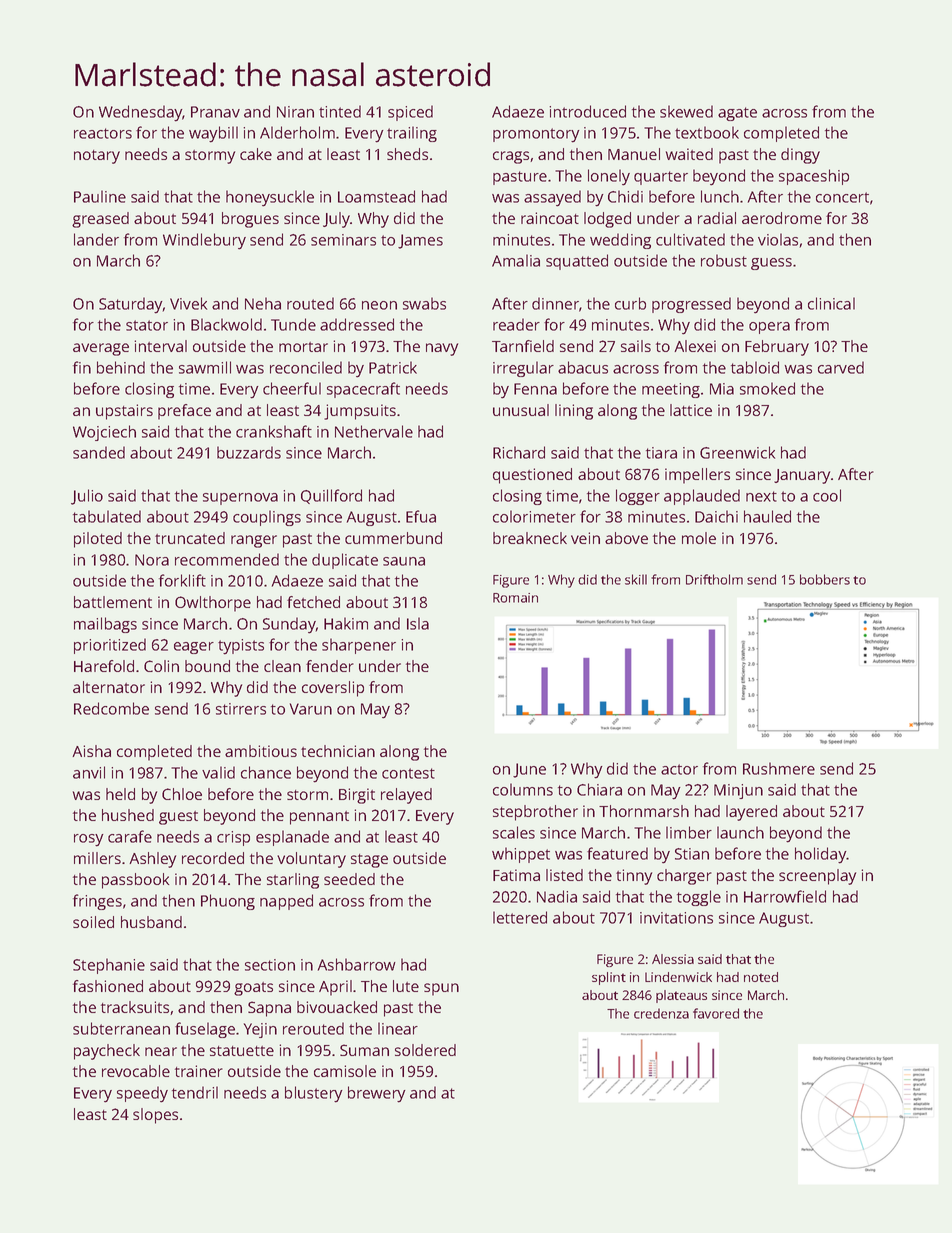 The height and width of the screenshot is (1233, 952). Describe the element at coordinates (207, 666) in the screenshot. I see `bound` at that location.
